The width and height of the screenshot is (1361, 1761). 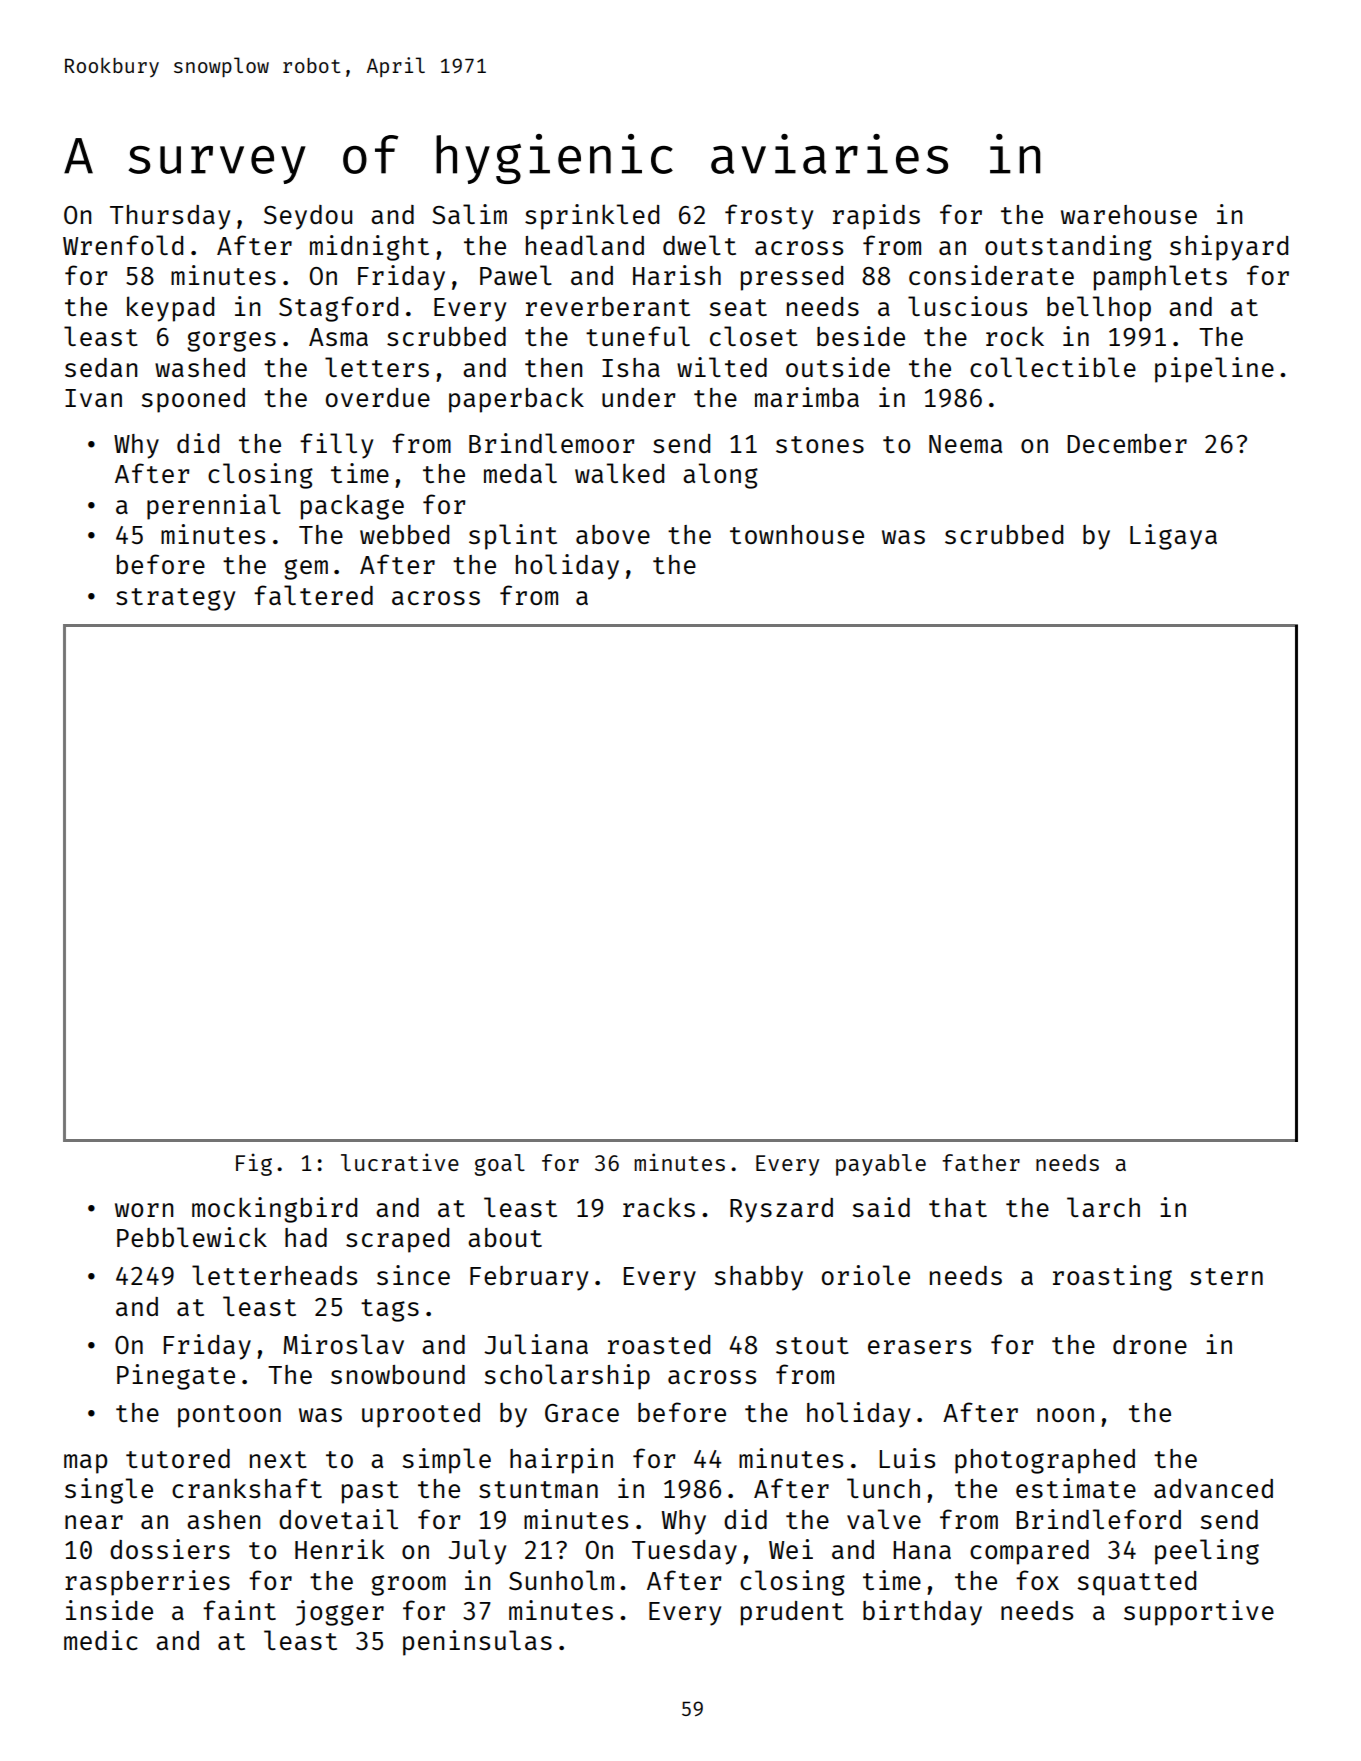 What do you see at coordinates (101, 367) in the screenshot?
I see `sedan` at bounding box center [101, 367].
